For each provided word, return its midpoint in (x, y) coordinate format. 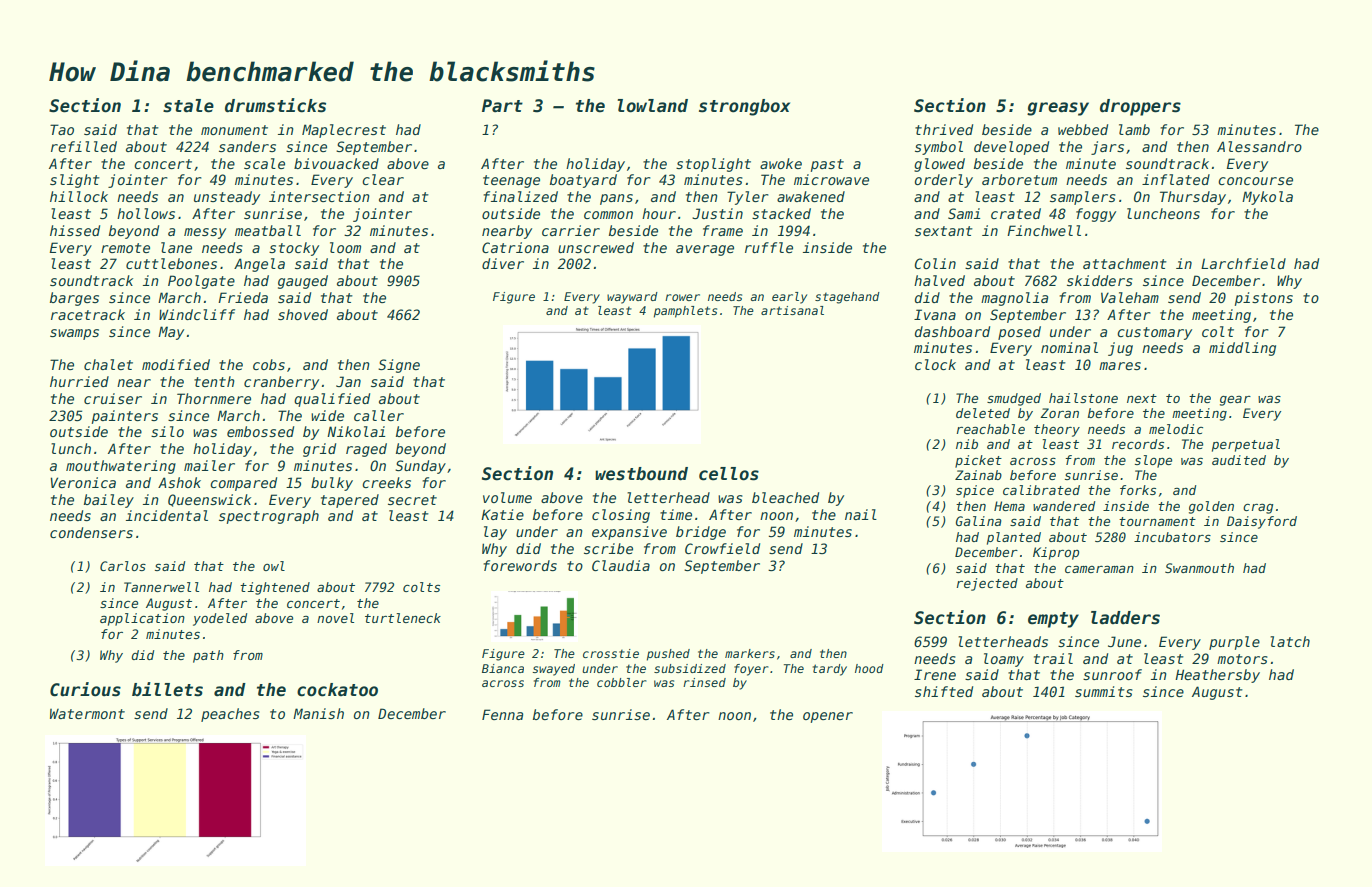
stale (188, 106)
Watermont (87, 714)
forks (1138, 490)
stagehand (847, 298)
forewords (520, 565)
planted (1014, 538)
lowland (653, 106)
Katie (502, 514)
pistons (1264, 299)
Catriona (515, 247)
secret (412, 500)
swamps (74, 334)
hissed (75, 230)
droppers (1140, 107)
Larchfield (1243, 263)
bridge (701, 533)
